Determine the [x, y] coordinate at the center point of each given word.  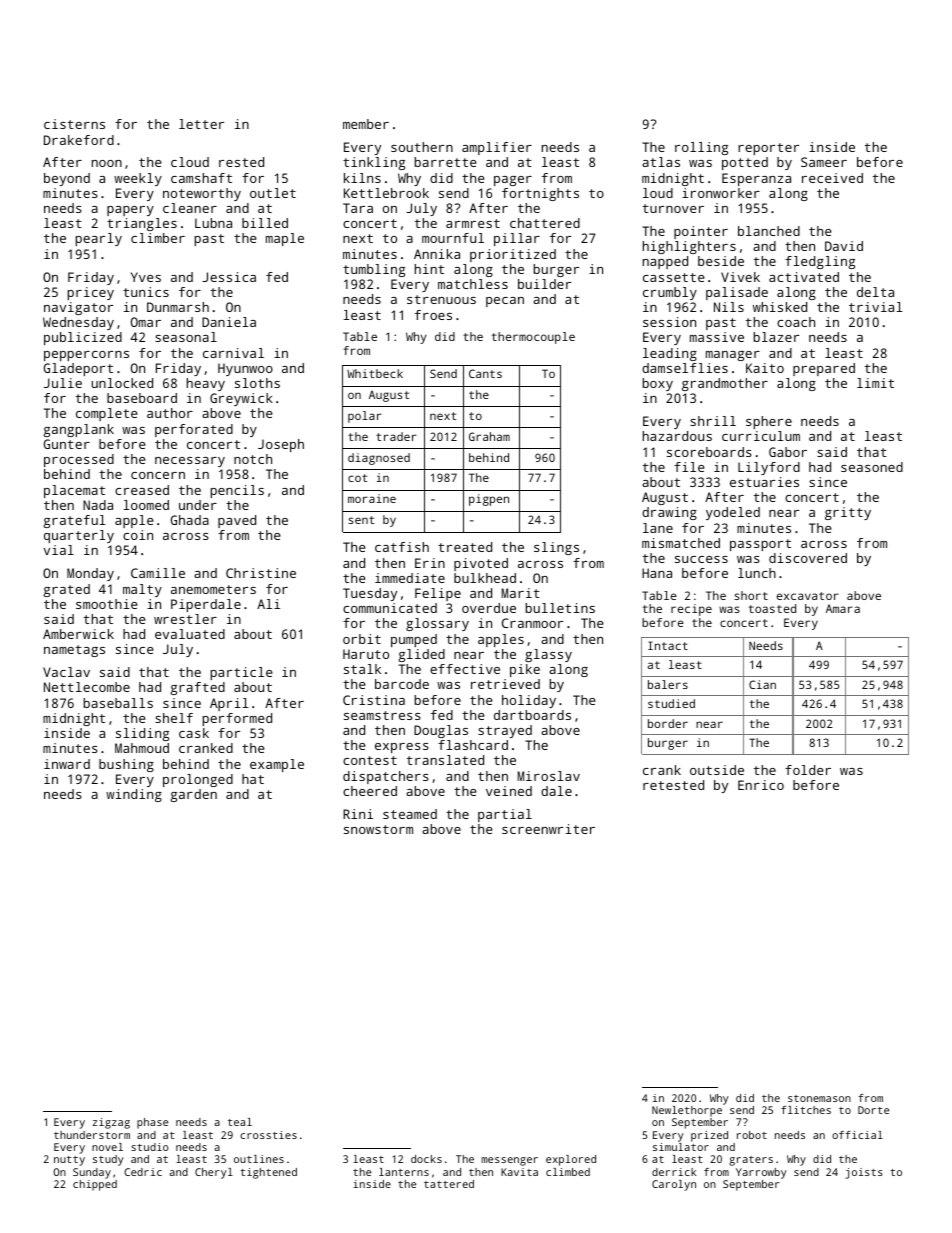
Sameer [824, 162]
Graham [489, 436]
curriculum [761, 436]
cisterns [74, 124]
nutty [69, 1161]
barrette [446, 162]
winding [134, 795]
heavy [206, 384]
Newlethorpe [687, 1111]
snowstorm [378, 829]
